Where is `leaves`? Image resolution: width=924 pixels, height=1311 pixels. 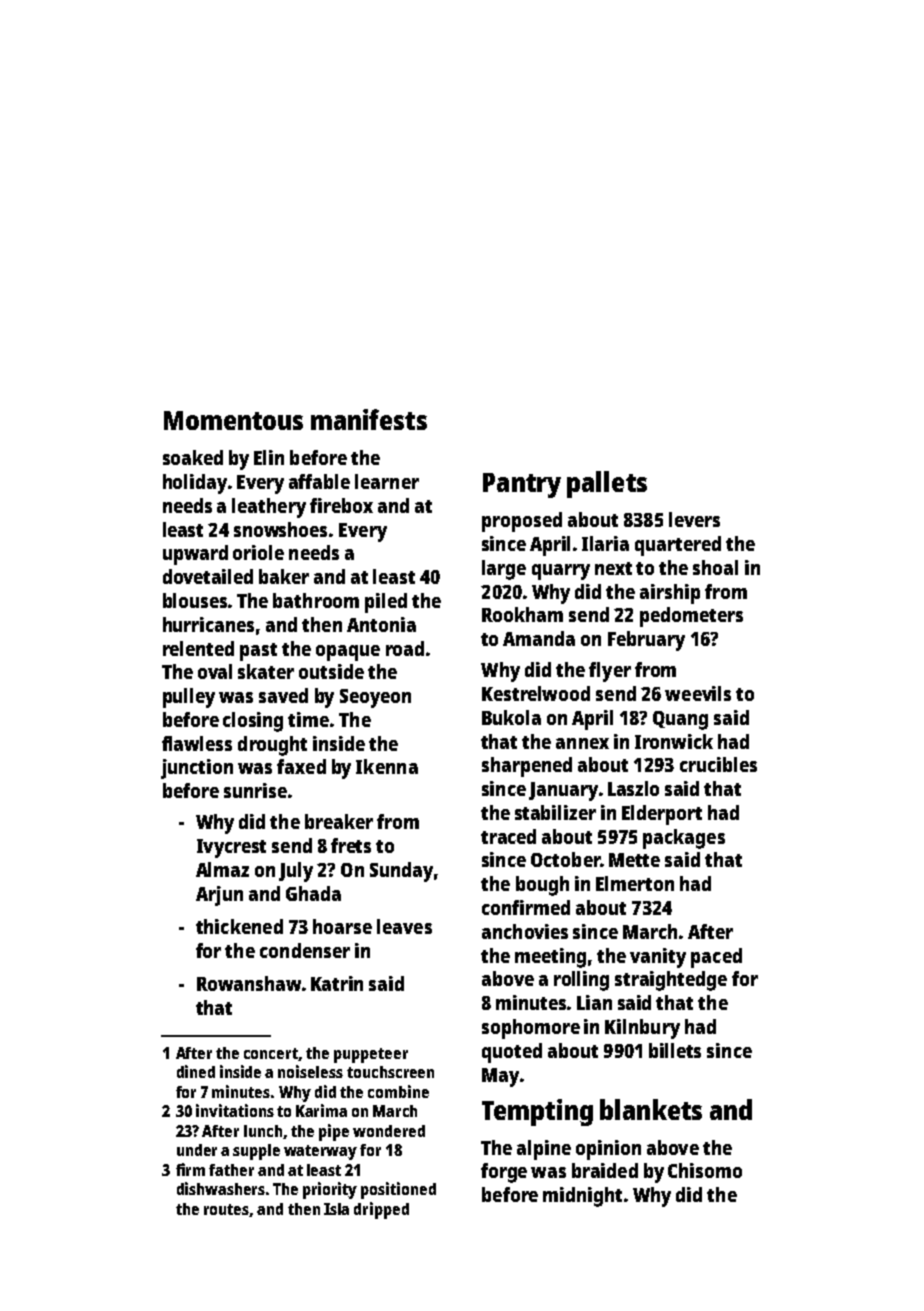
leaves is located at coordinates (404, 926).
